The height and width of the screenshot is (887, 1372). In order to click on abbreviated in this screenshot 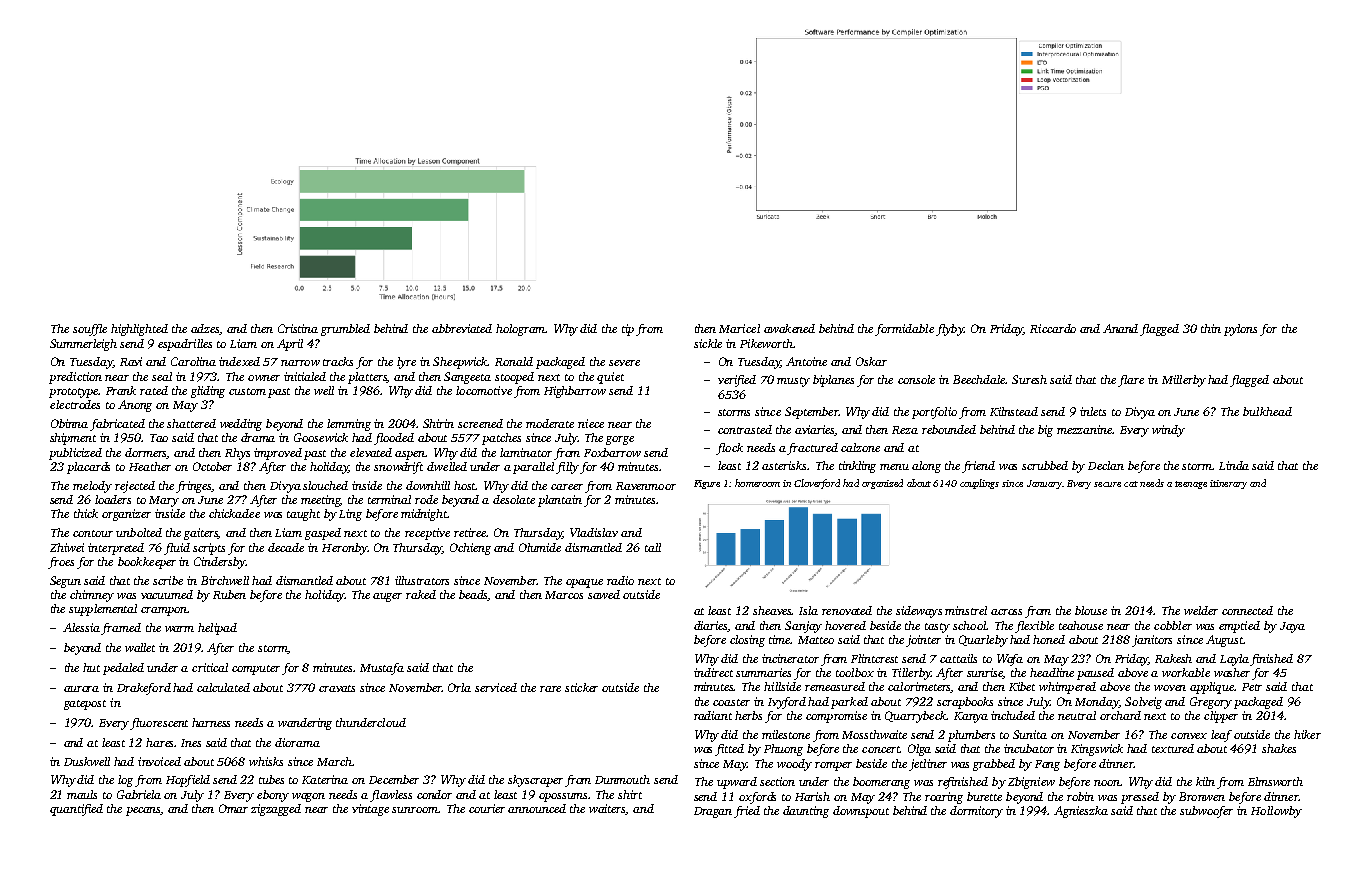, I will do `click(462, 328)`.
